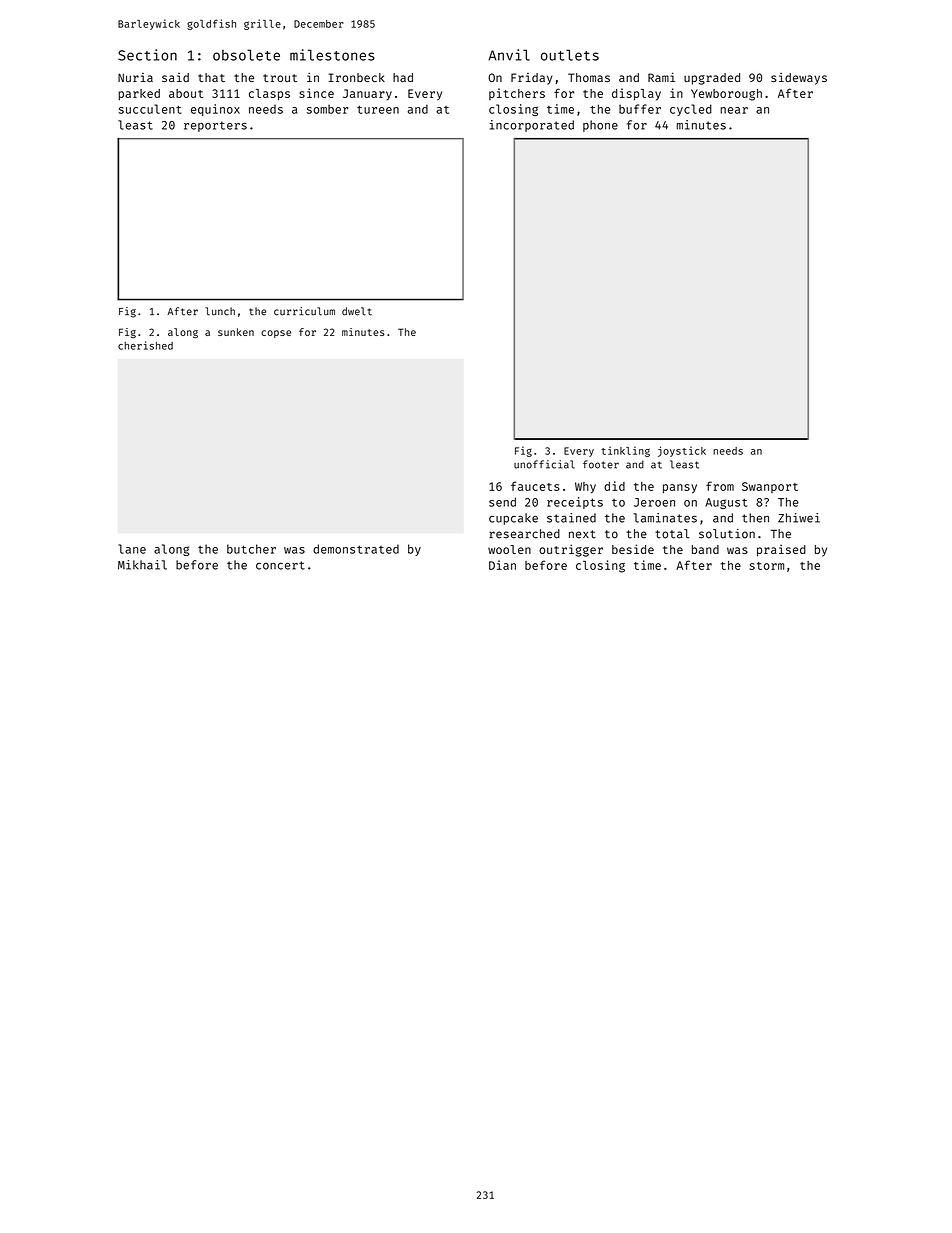 Image resolution: width=952 pixels, height=1233 pixels. What do you see at coordinates (357, 311) in the screenshot?
I see `dwelt` at bounding box center [357, 311].
